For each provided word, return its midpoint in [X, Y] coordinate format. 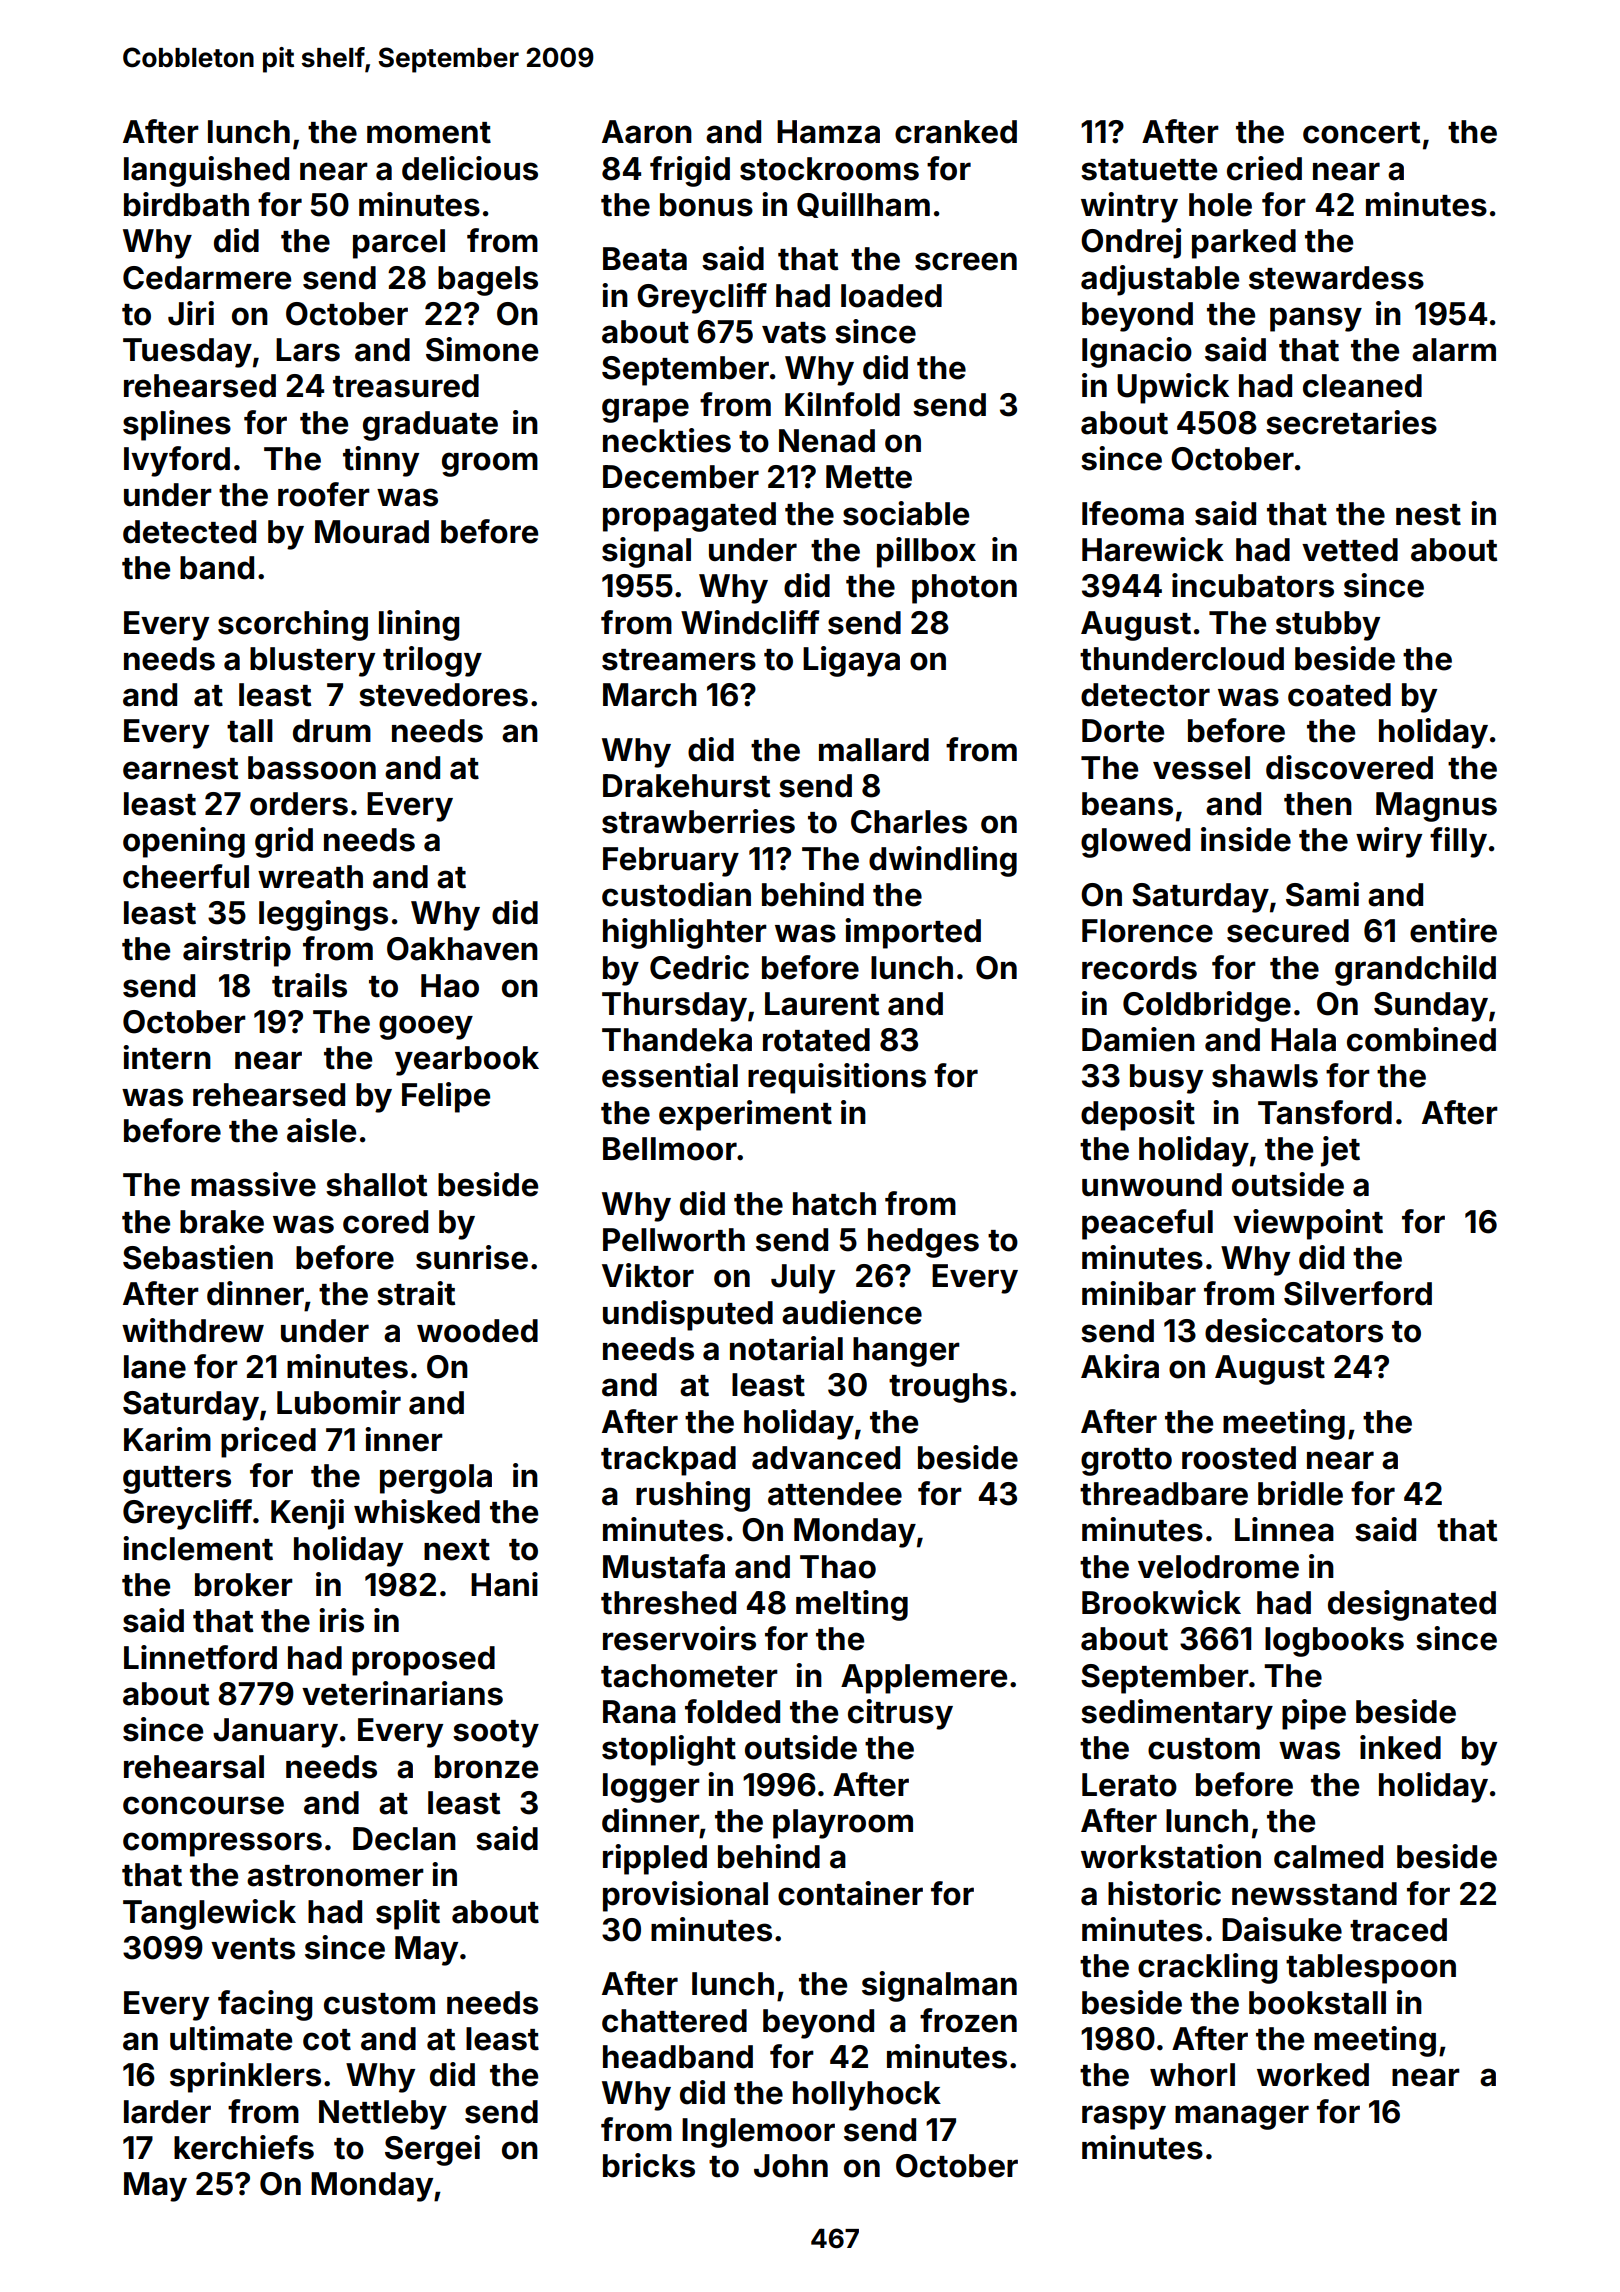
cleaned [1362, 386]
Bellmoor [670, 1149]
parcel [399, 244]
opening [184, 842]
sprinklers [245, 2077]
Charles [909, 822]
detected [189, 532]
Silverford [1358, 1293]
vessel [1201, 768]
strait [416, 1293]
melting [852, 1605]
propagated [689, 517]
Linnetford [200, 1657]
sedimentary [1177, 1714]
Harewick [1153, 549]
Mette [869, 477]
